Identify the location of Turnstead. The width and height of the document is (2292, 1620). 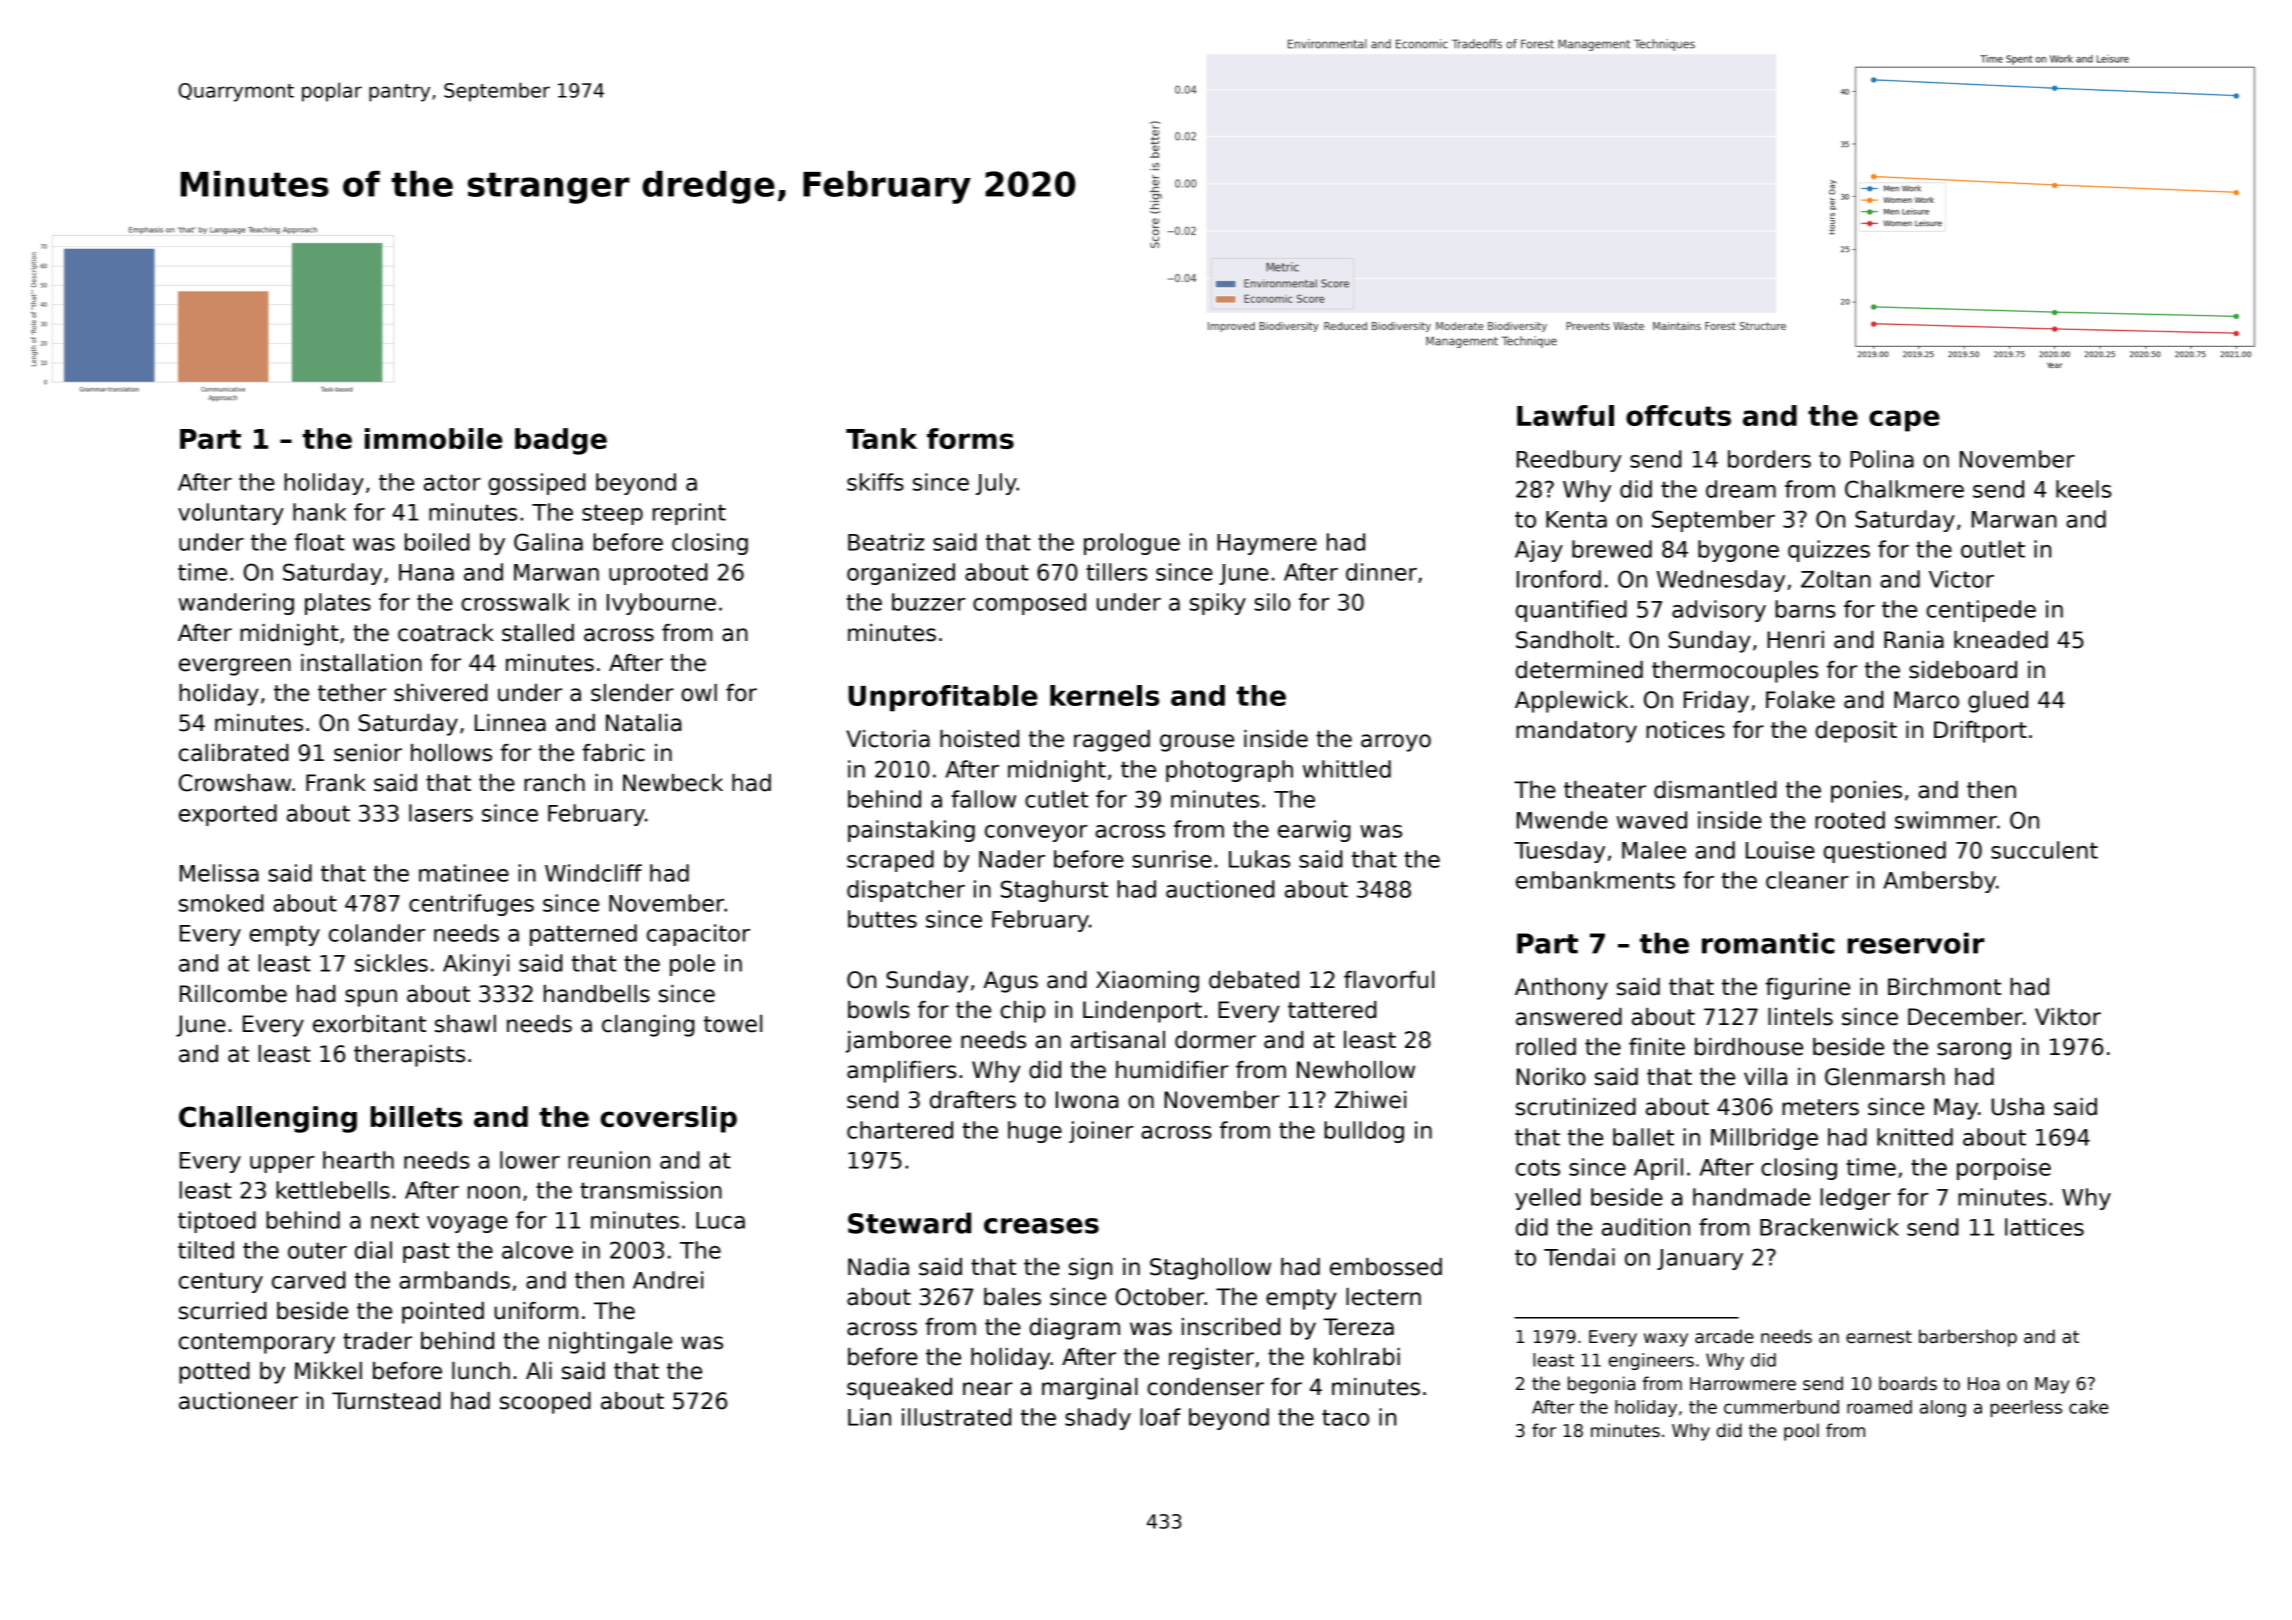
(386, 1401).
